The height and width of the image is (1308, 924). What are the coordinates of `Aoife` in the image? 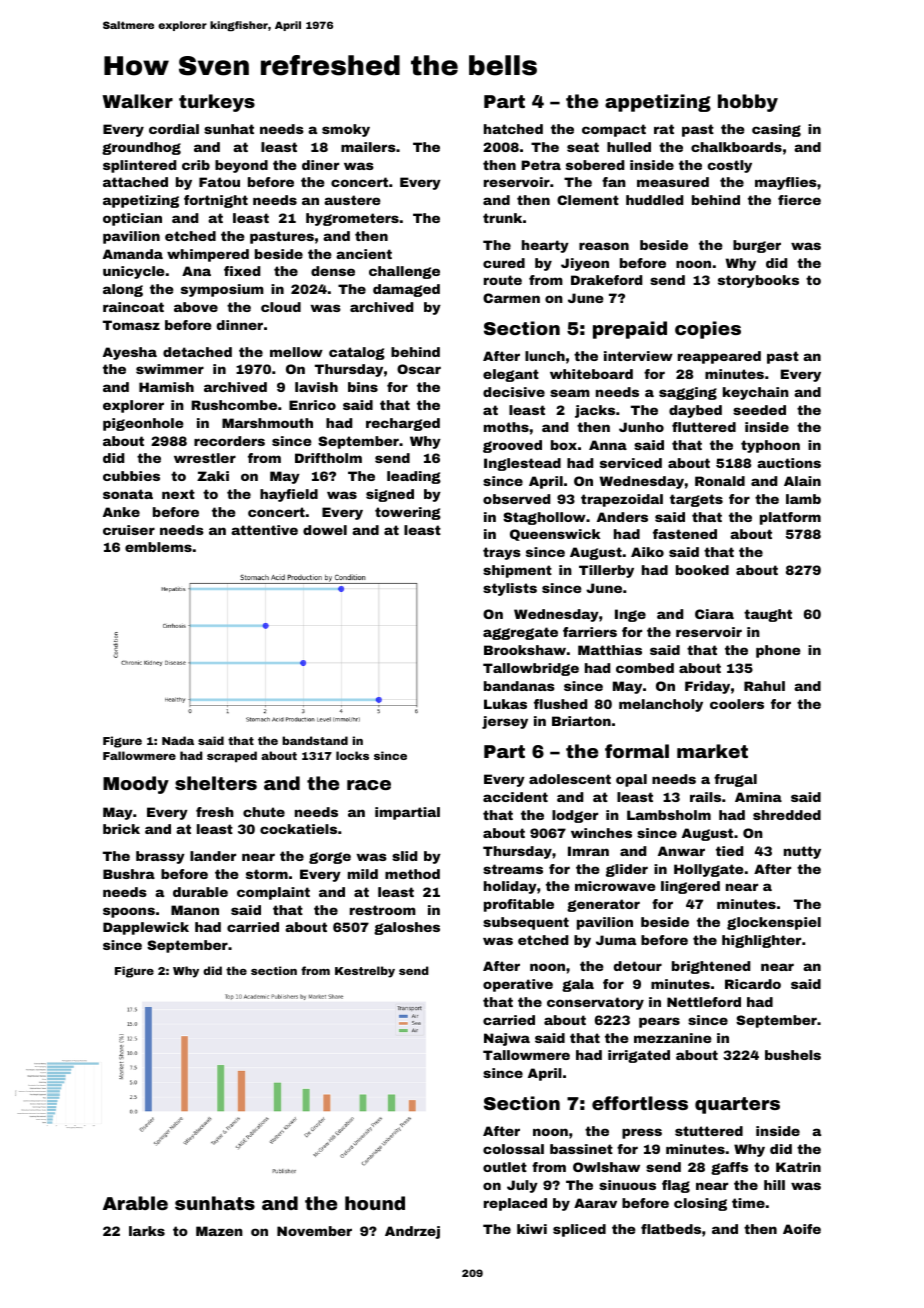 It's located at (802, 1229).
